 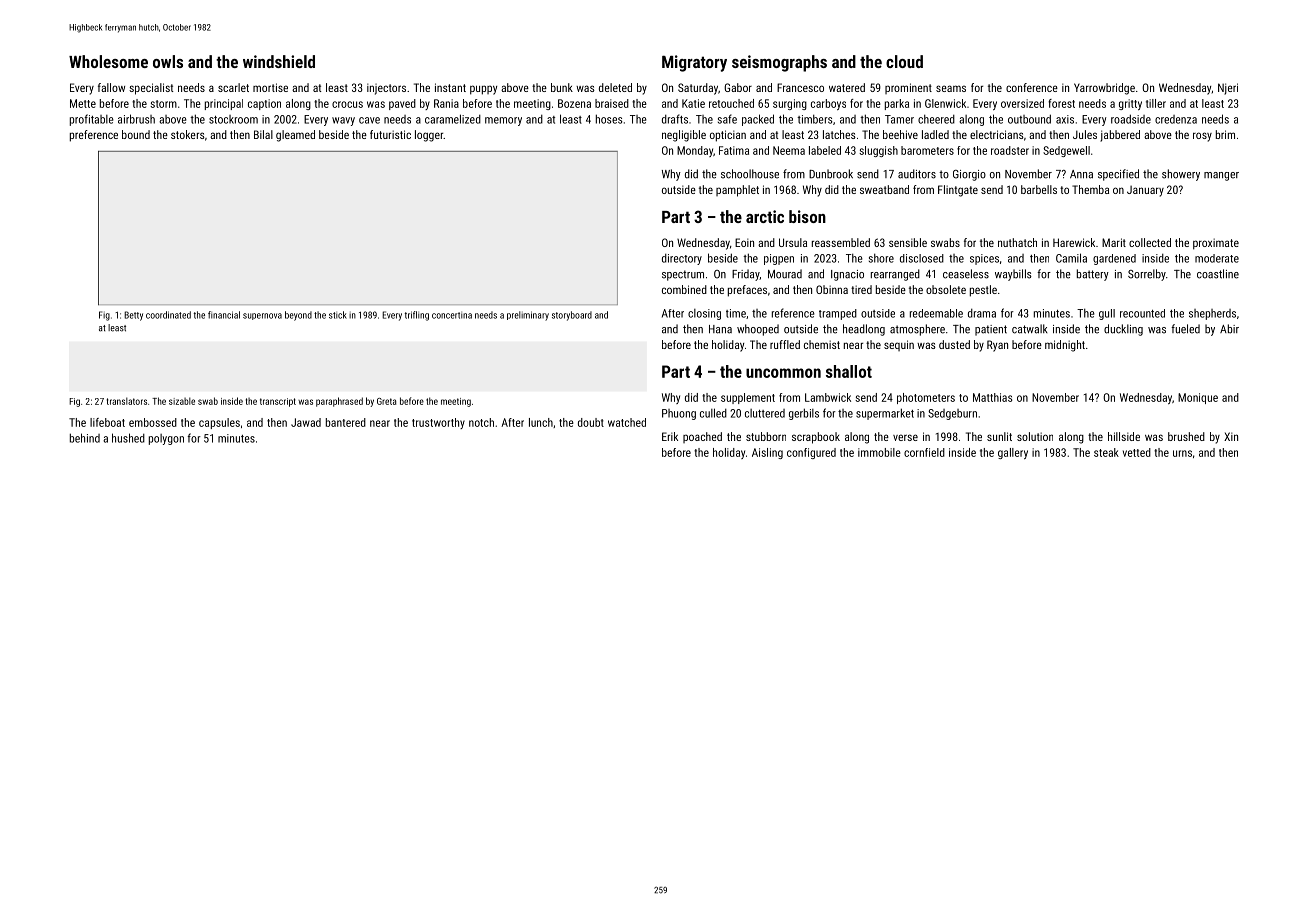 What do you see at coordinates (609, 119) in the page?
I see `hoses` at bounding box center [609, 119].
